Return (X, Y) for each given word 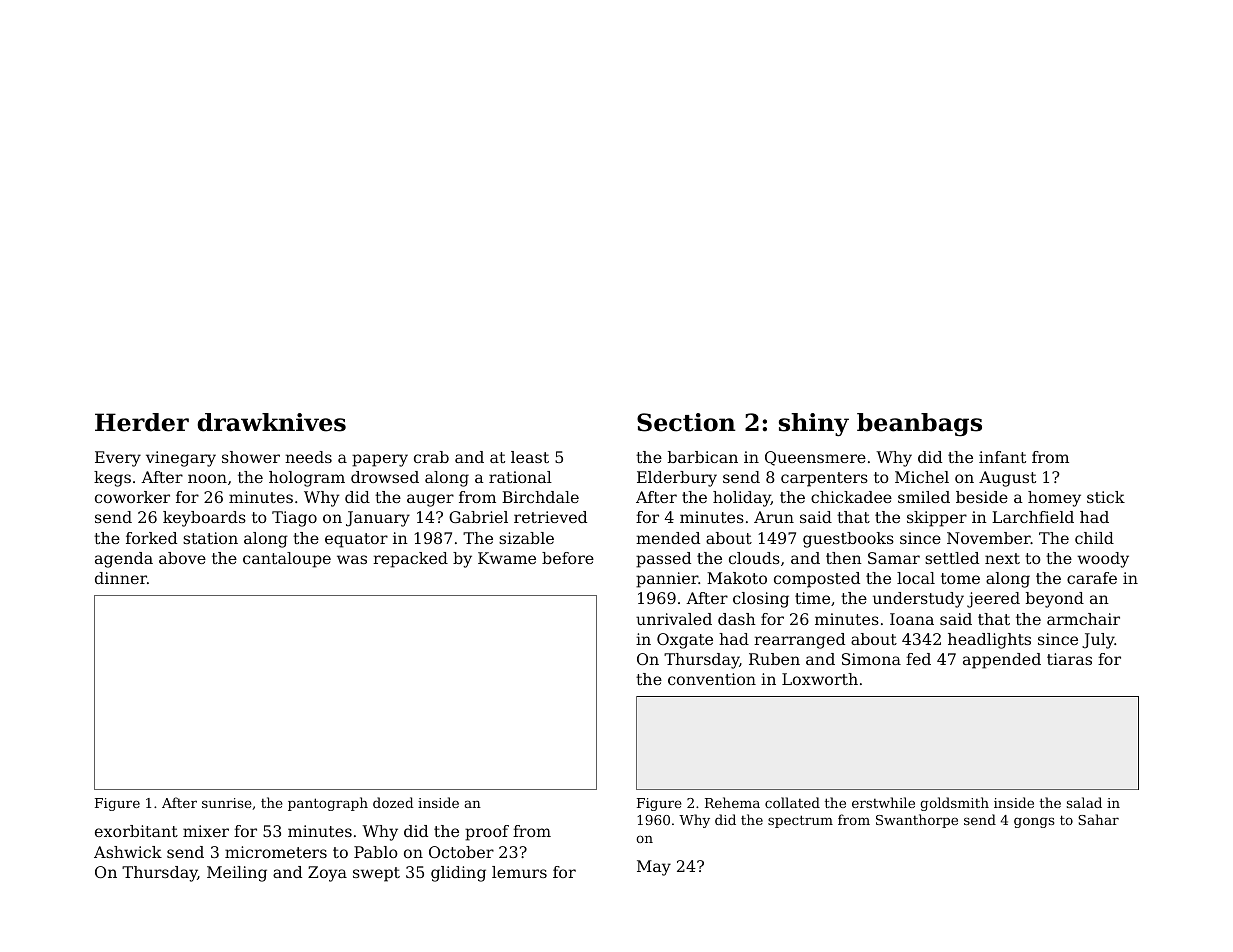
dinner (121, 578)
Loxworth (820, 679)
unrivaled (674, 619)
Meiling (237, 874)
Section (686, 422)
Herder (142, 422)
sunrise (227, 803)
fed (918, 659)
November (989, 538)
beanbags (919, 424)
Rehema (732, 802)
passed (663, 560)
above (182, 558)
